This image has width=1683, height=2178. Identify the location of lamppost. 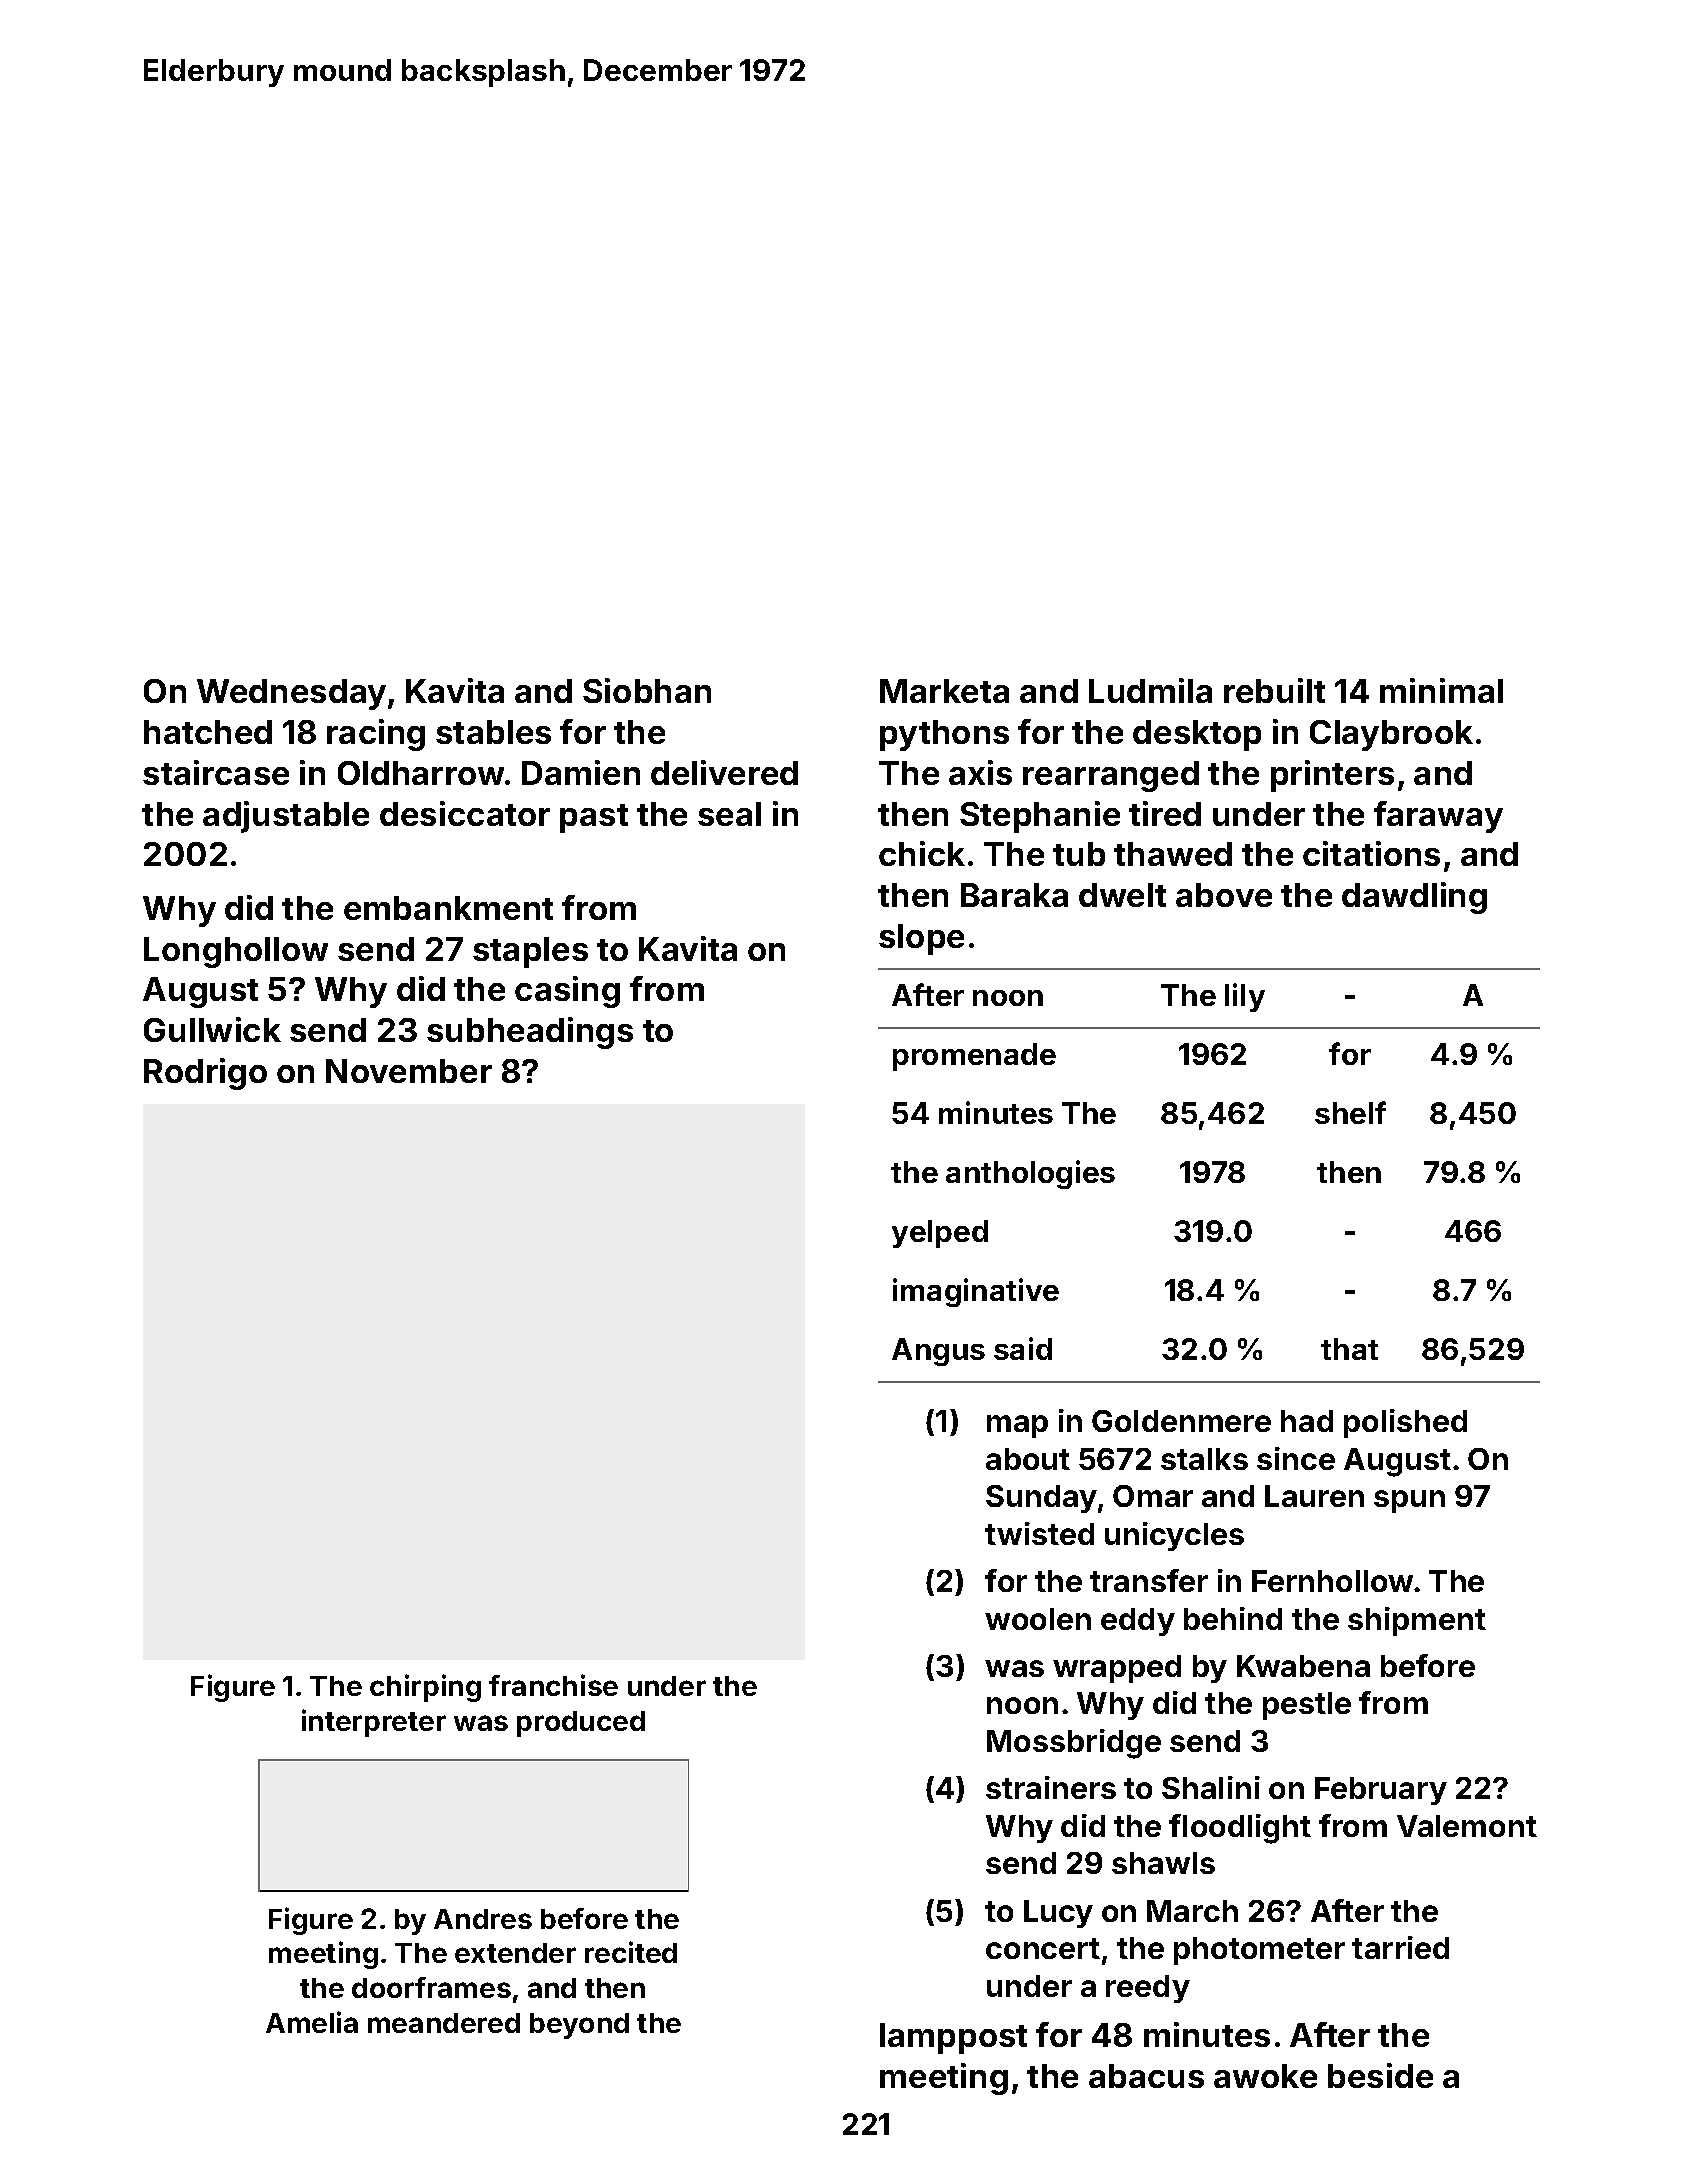
(953, 2038).
